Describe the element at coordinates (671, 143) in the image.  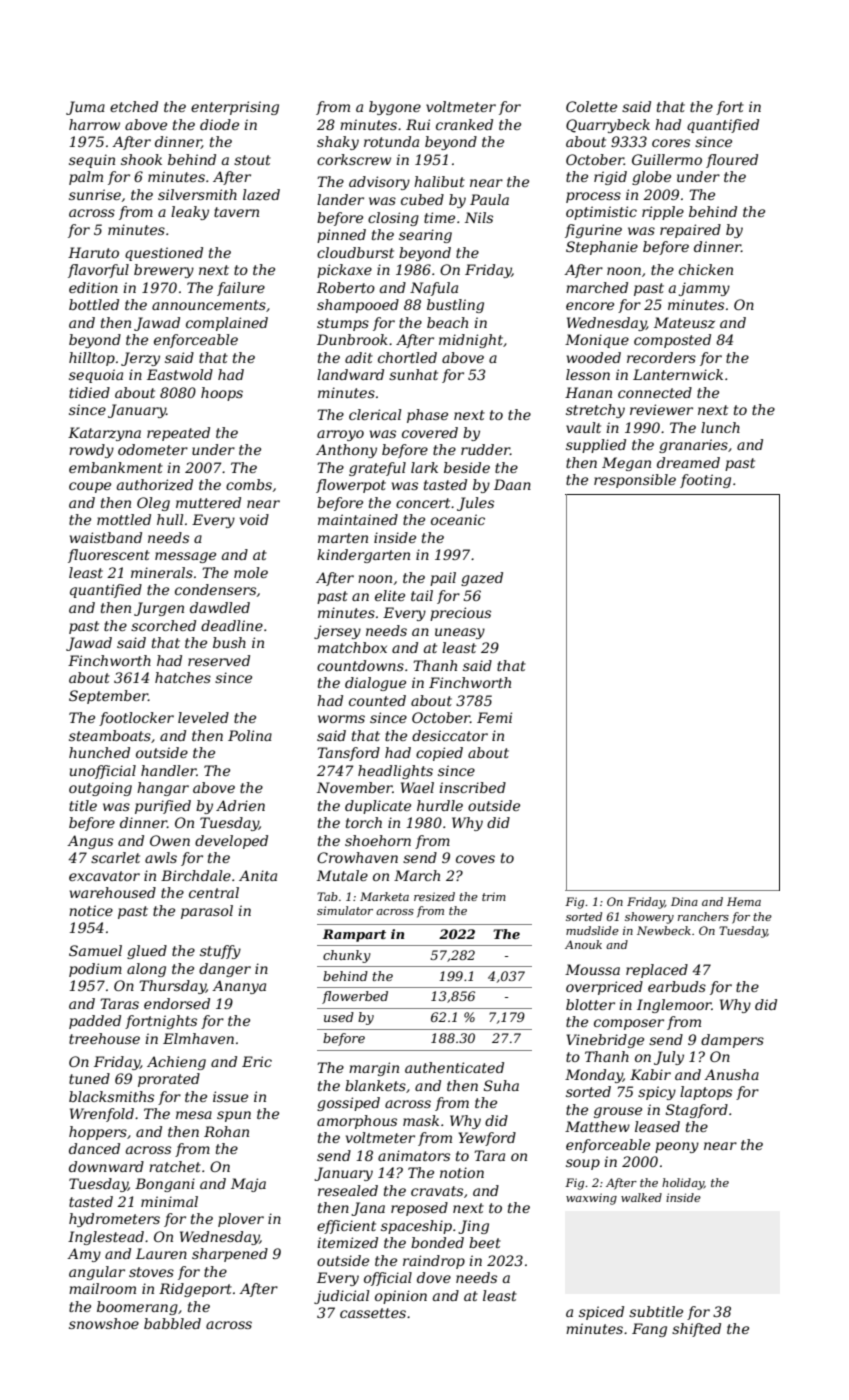
I see `cores` at that location.
